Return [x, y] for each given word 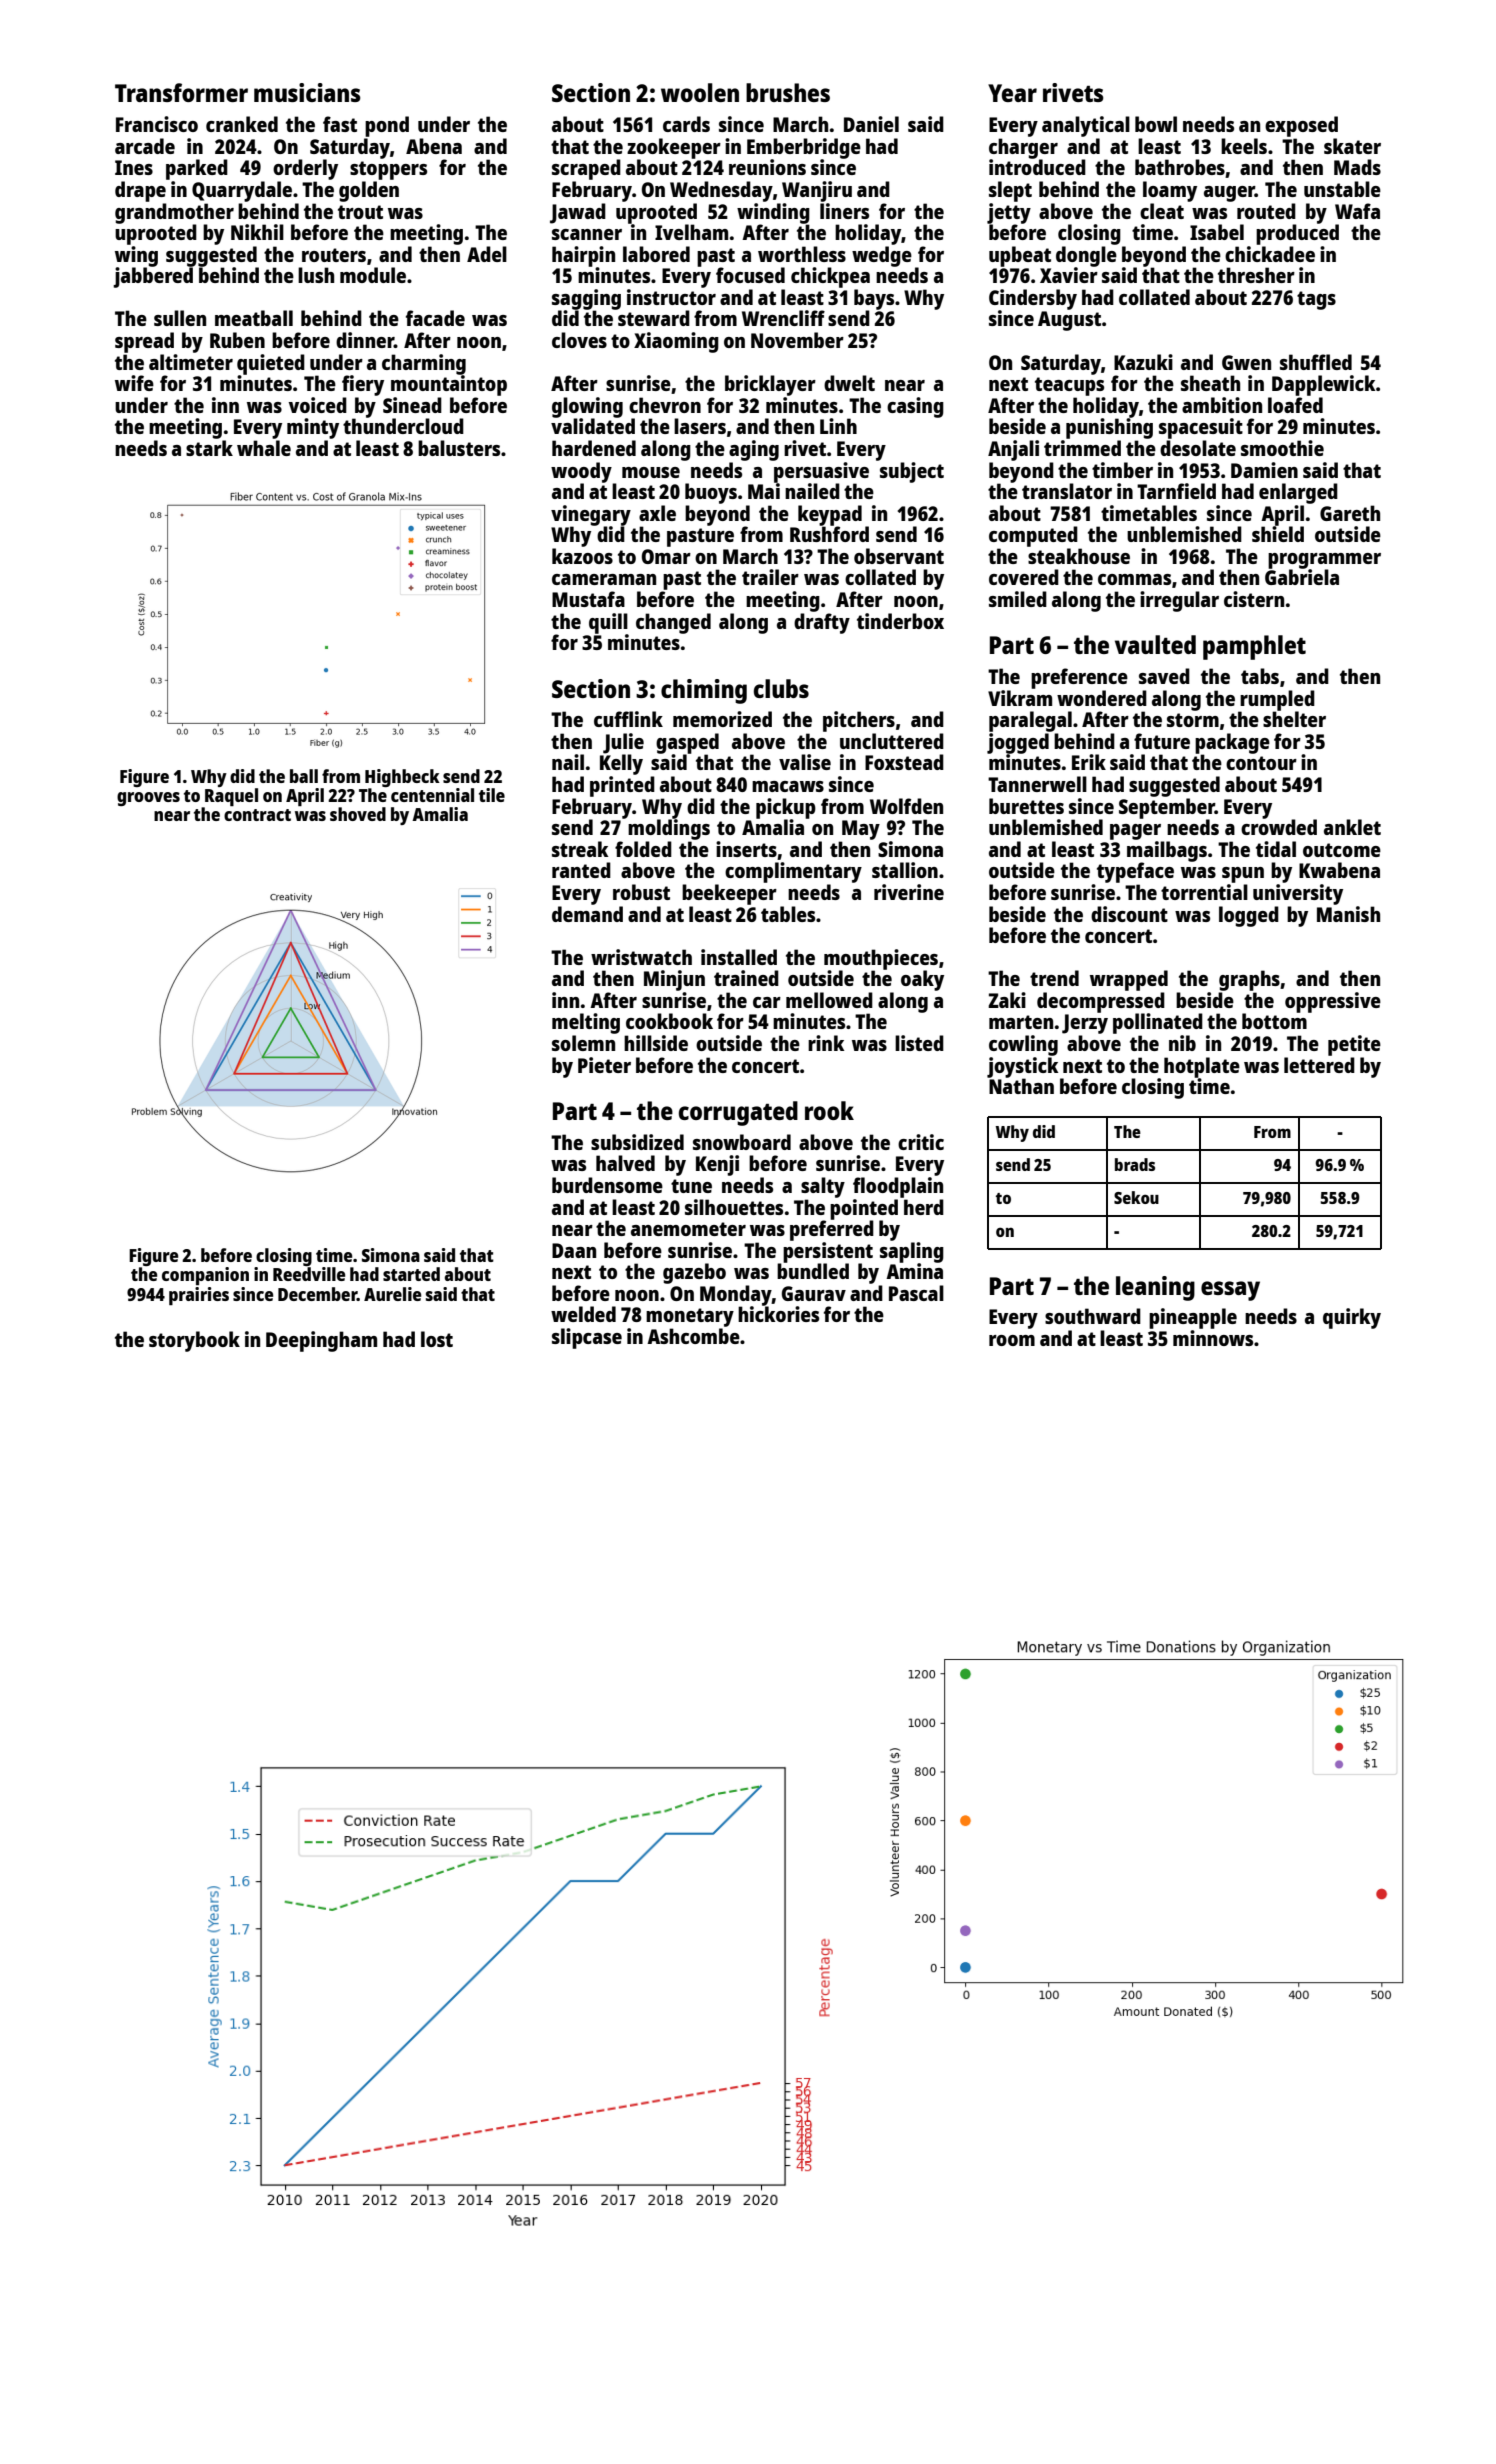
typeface [1135, 872]
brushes [788, 92]
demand [587, 914]
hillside [656, 1043]
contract [257, 815]
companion [205, 1276]
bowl [1156, 124]
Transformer [181, 92]
